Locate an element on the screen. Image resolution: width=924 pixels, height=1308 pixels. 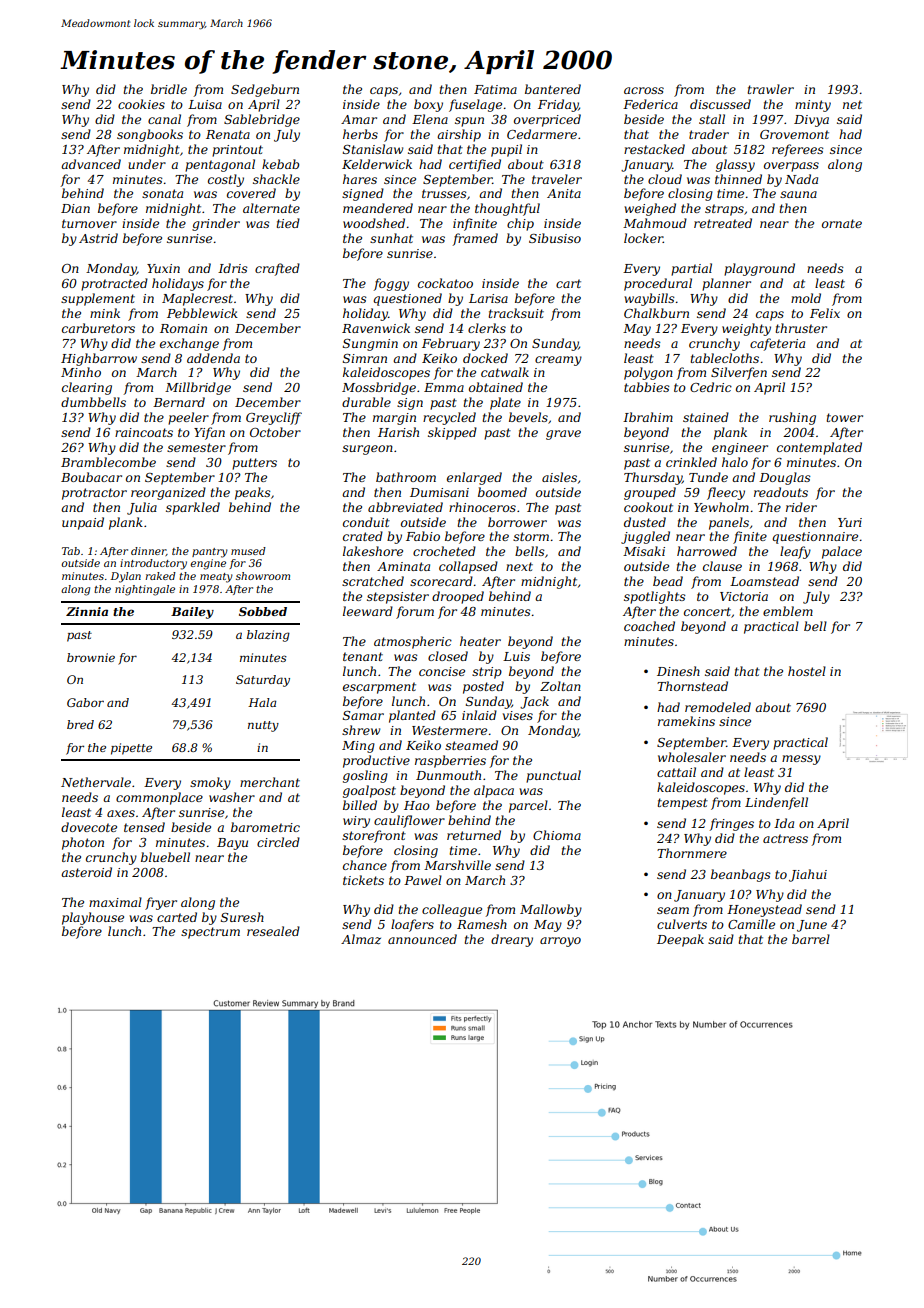
Nada is located at coordinates (801, 179).
